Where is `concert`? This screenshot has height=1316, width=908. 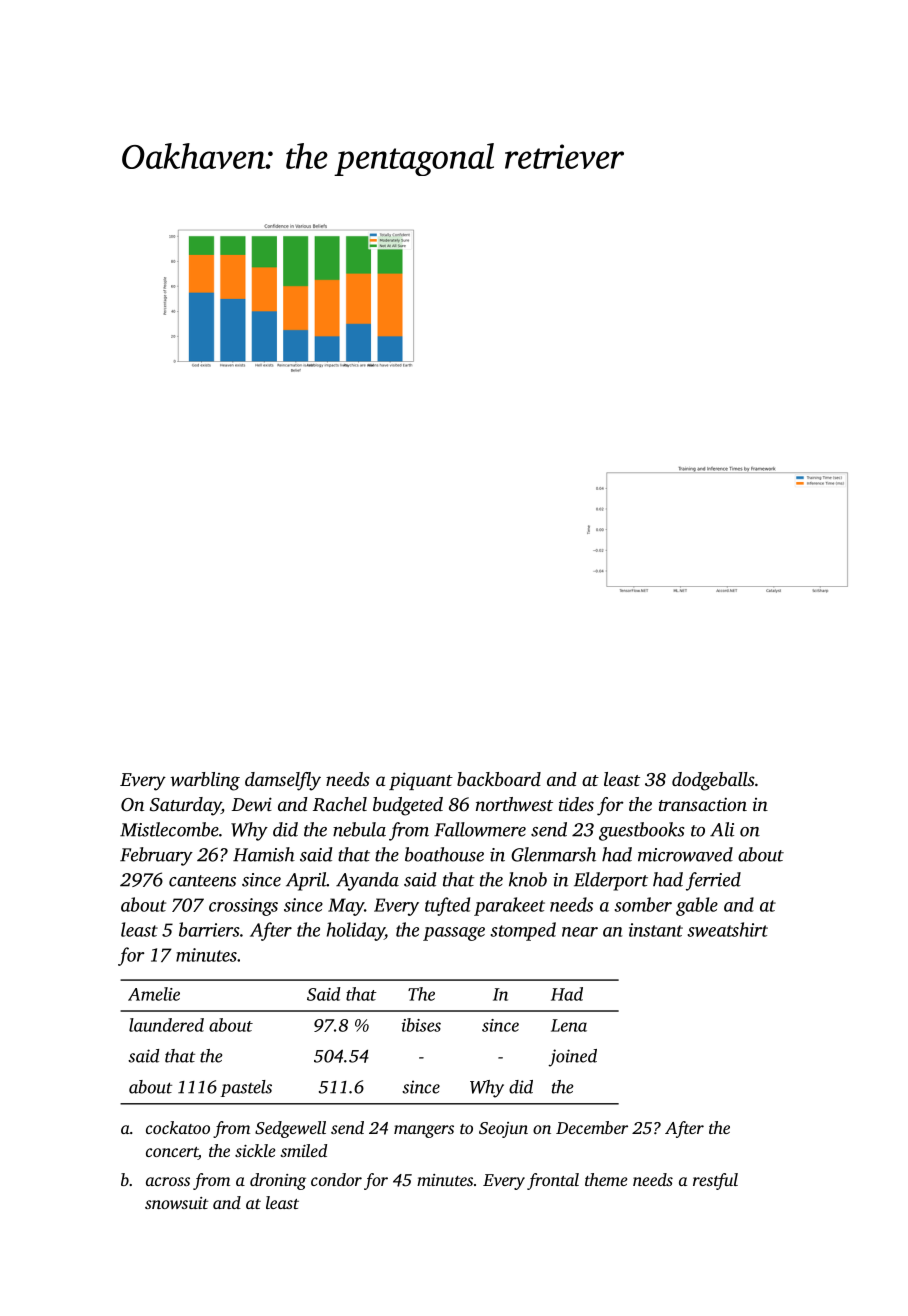
concert is located at coordinates (172, 1153).
